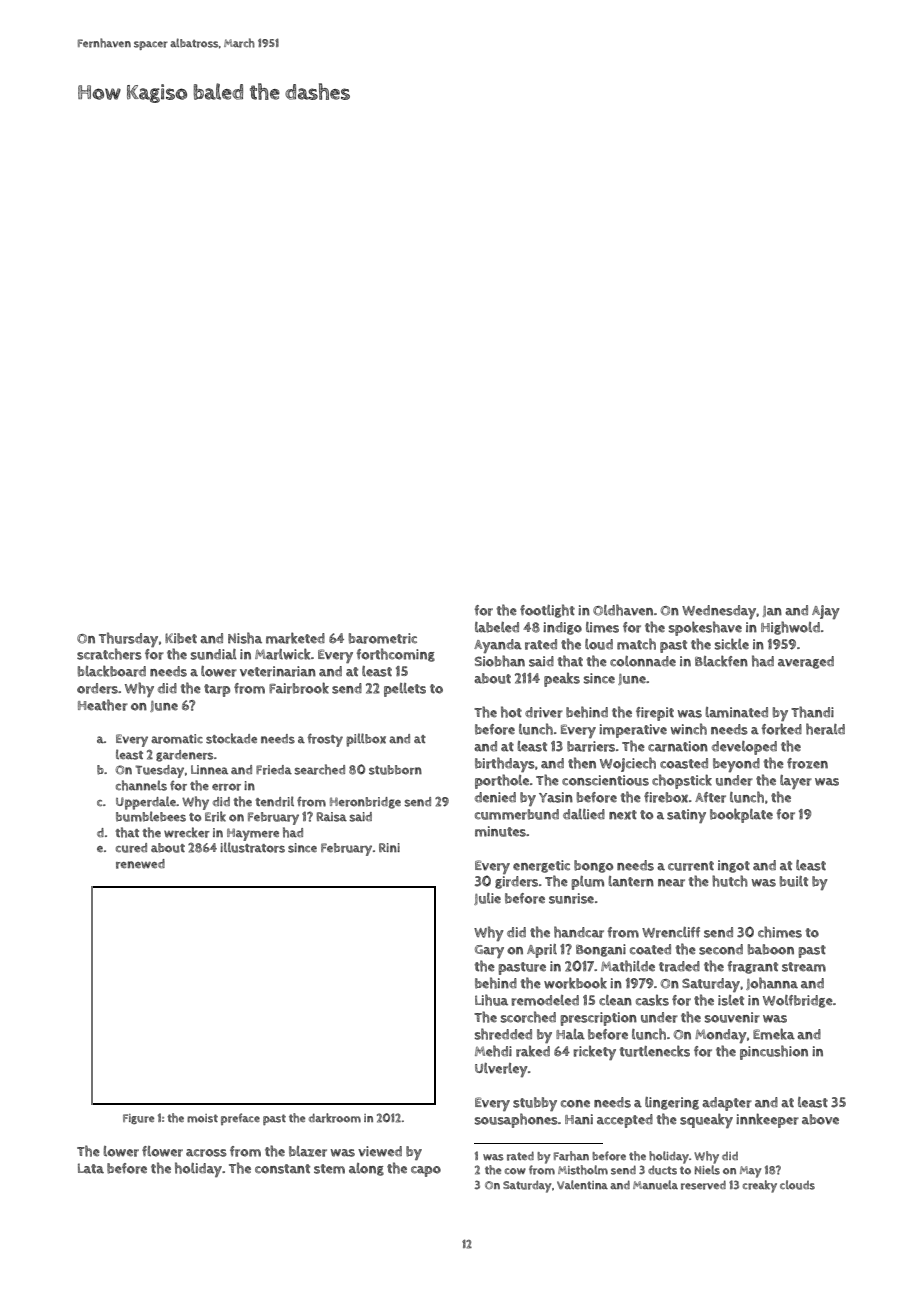  I want to click on stream, so click(804, 967).
